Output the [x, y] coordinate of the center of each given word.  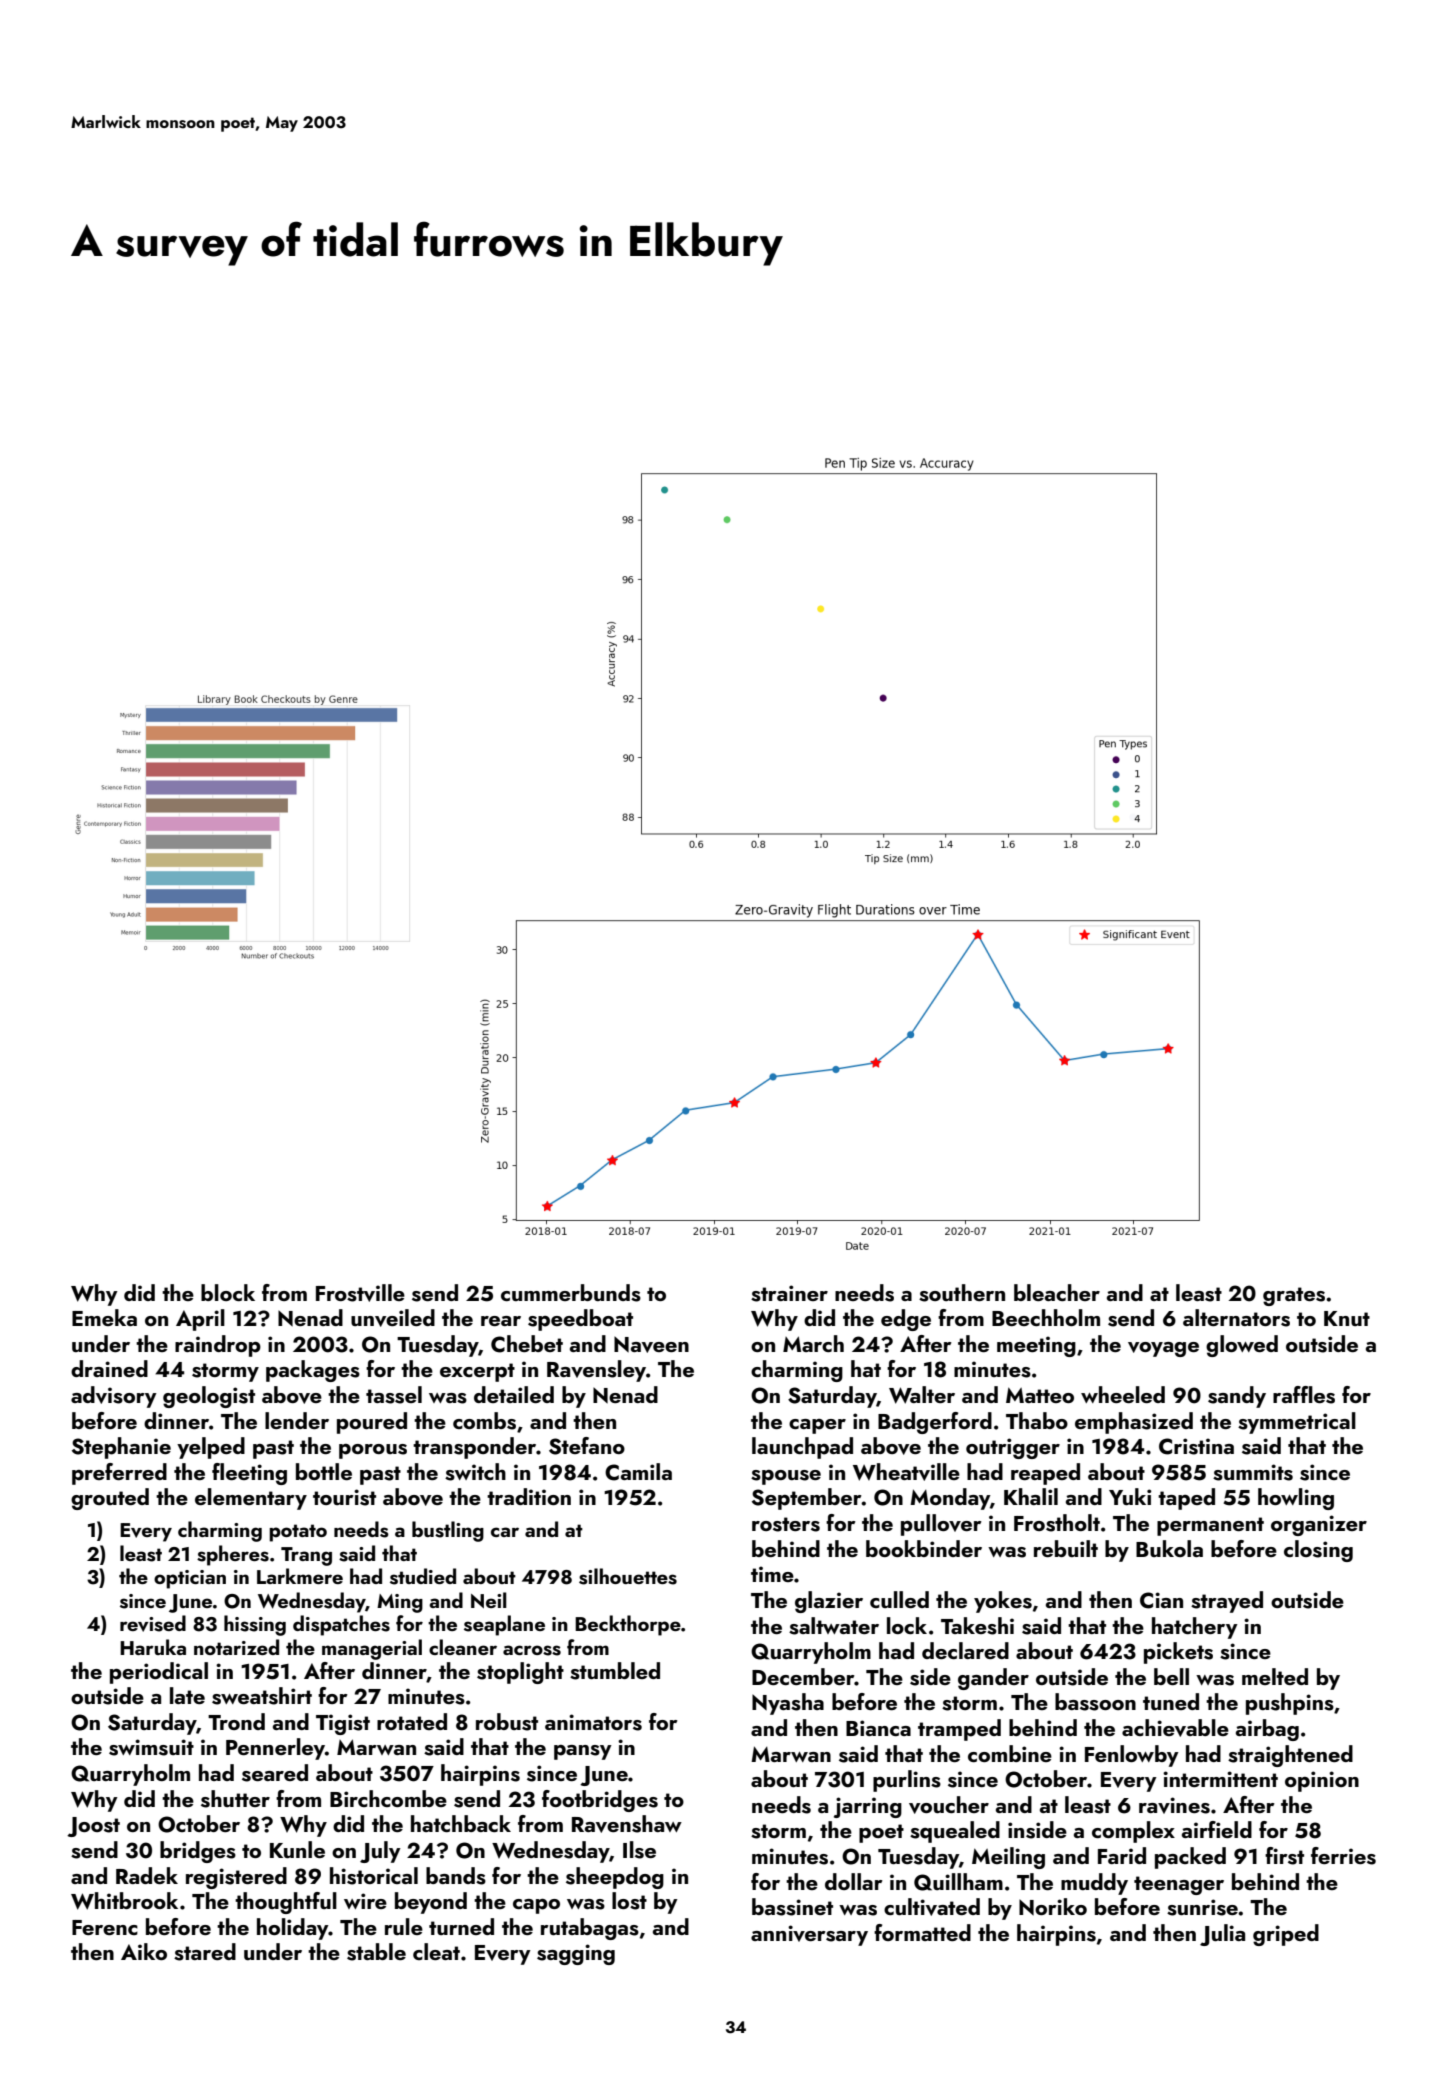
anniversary [809, 1935]
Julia [1222, 1935]
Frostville [360, 1293]
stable [376, 1952]
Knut [1347, 1318]
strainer [789, 1293]
